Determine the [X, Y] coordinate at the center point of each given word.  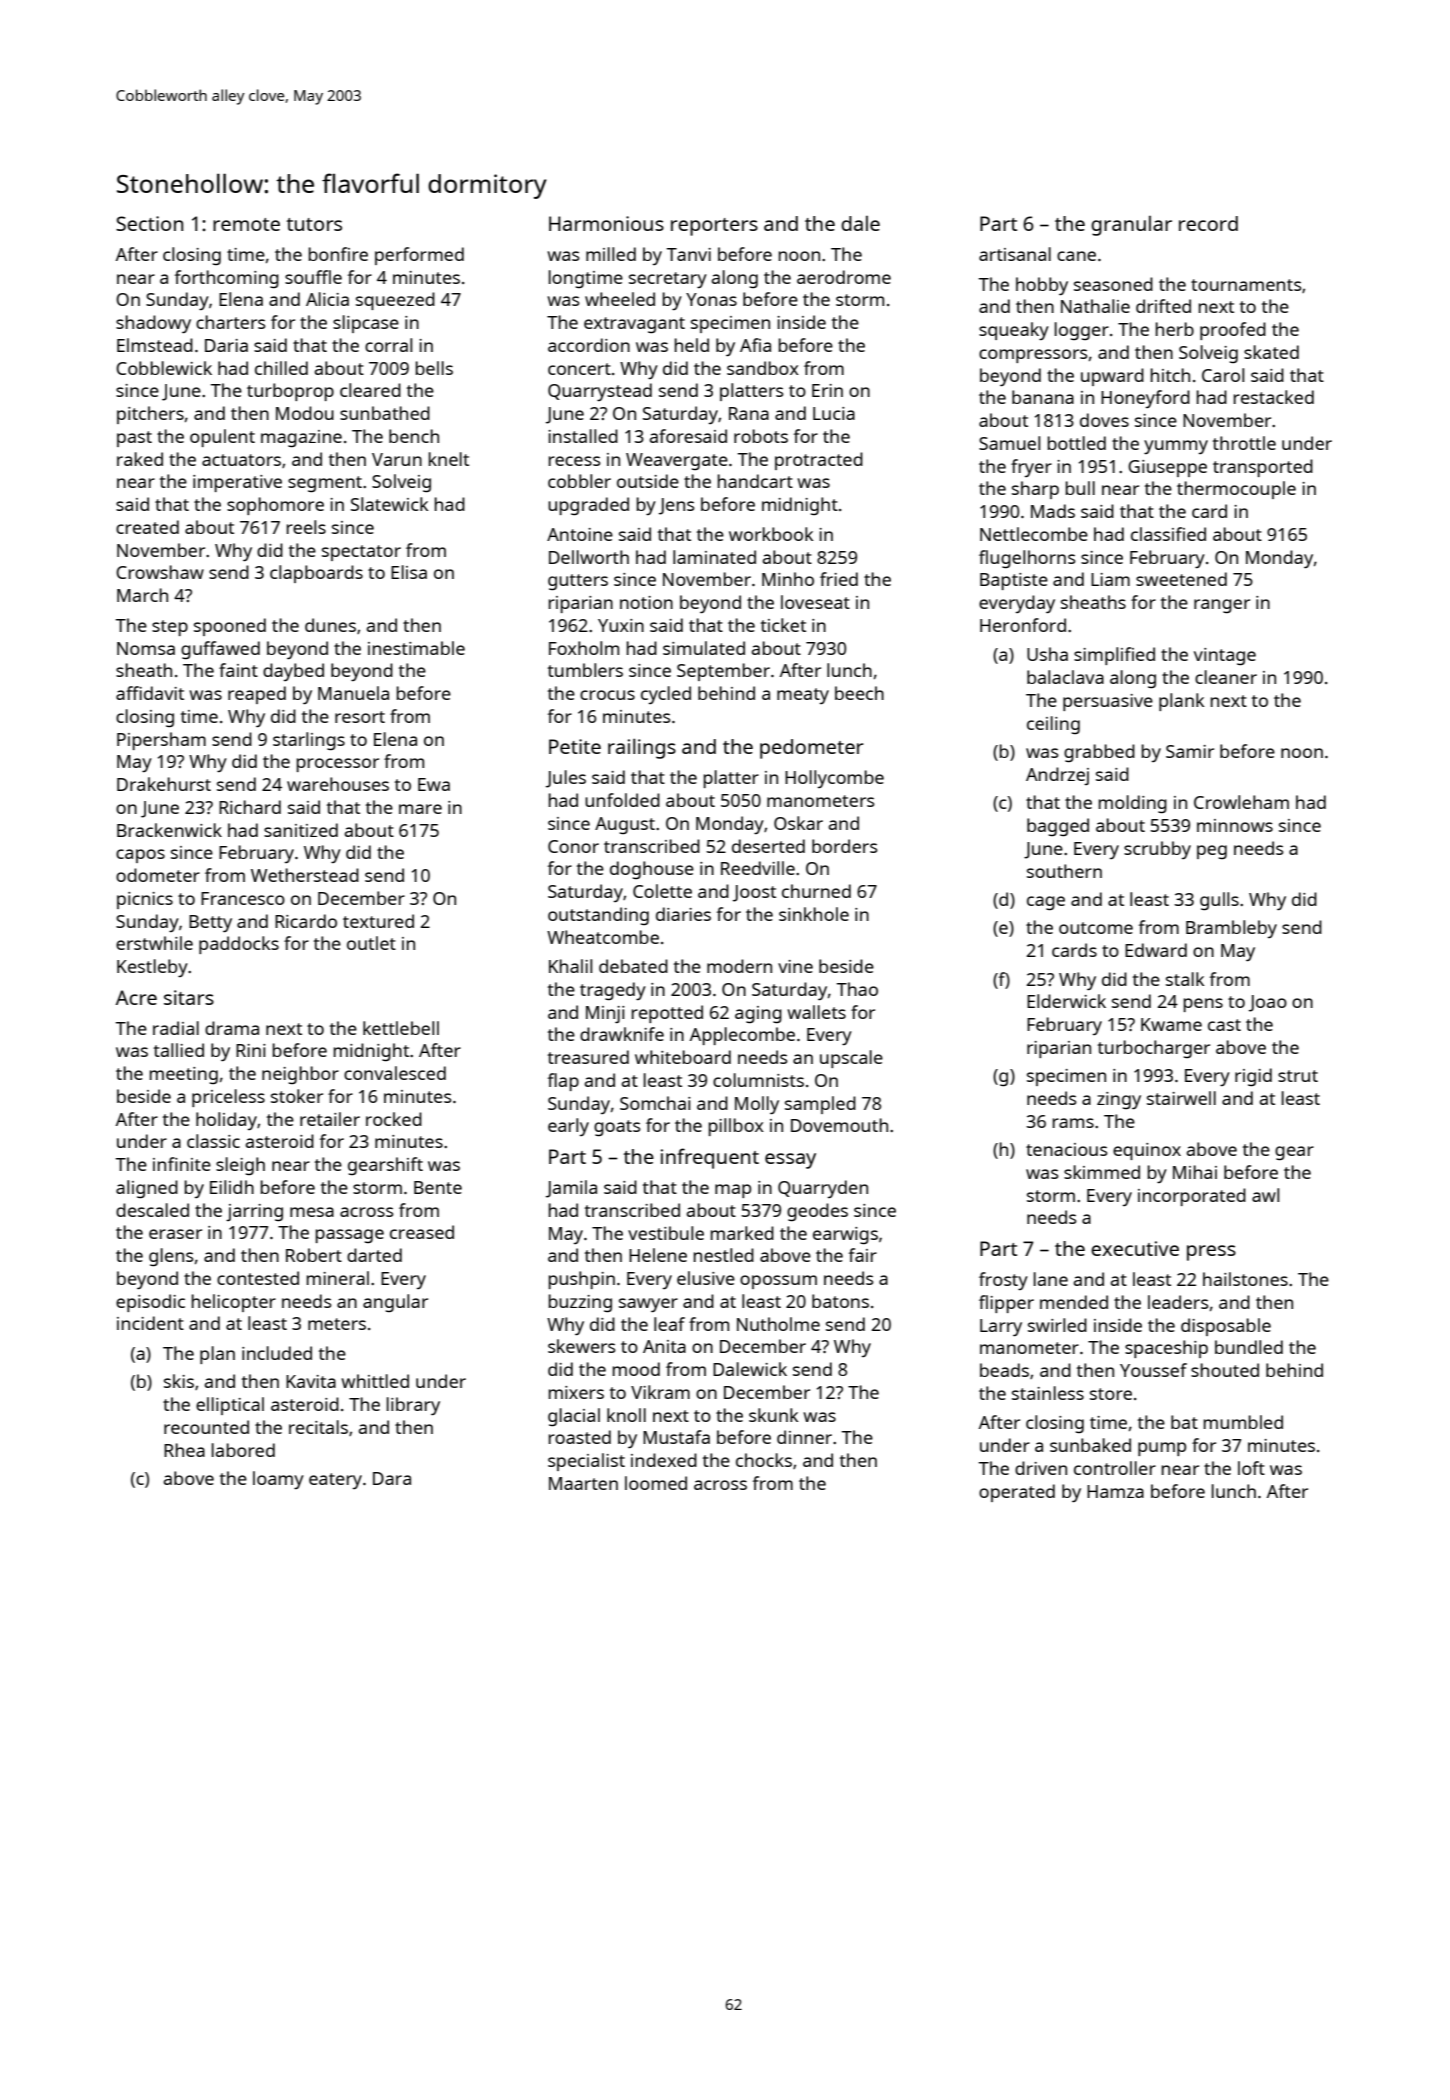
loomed [656, 1483]
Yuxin [621, 625]
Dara [392, 1478]
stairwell [1181, 1098]
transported [1263, 468]
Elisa [409, 572]
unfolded [622, 800]
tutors [314, 224]
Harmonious [606, 223]
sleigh [240, 1166]
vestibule [666, 1233]
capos [140, 856]
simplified [1114, 656]
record [1208, 223]
